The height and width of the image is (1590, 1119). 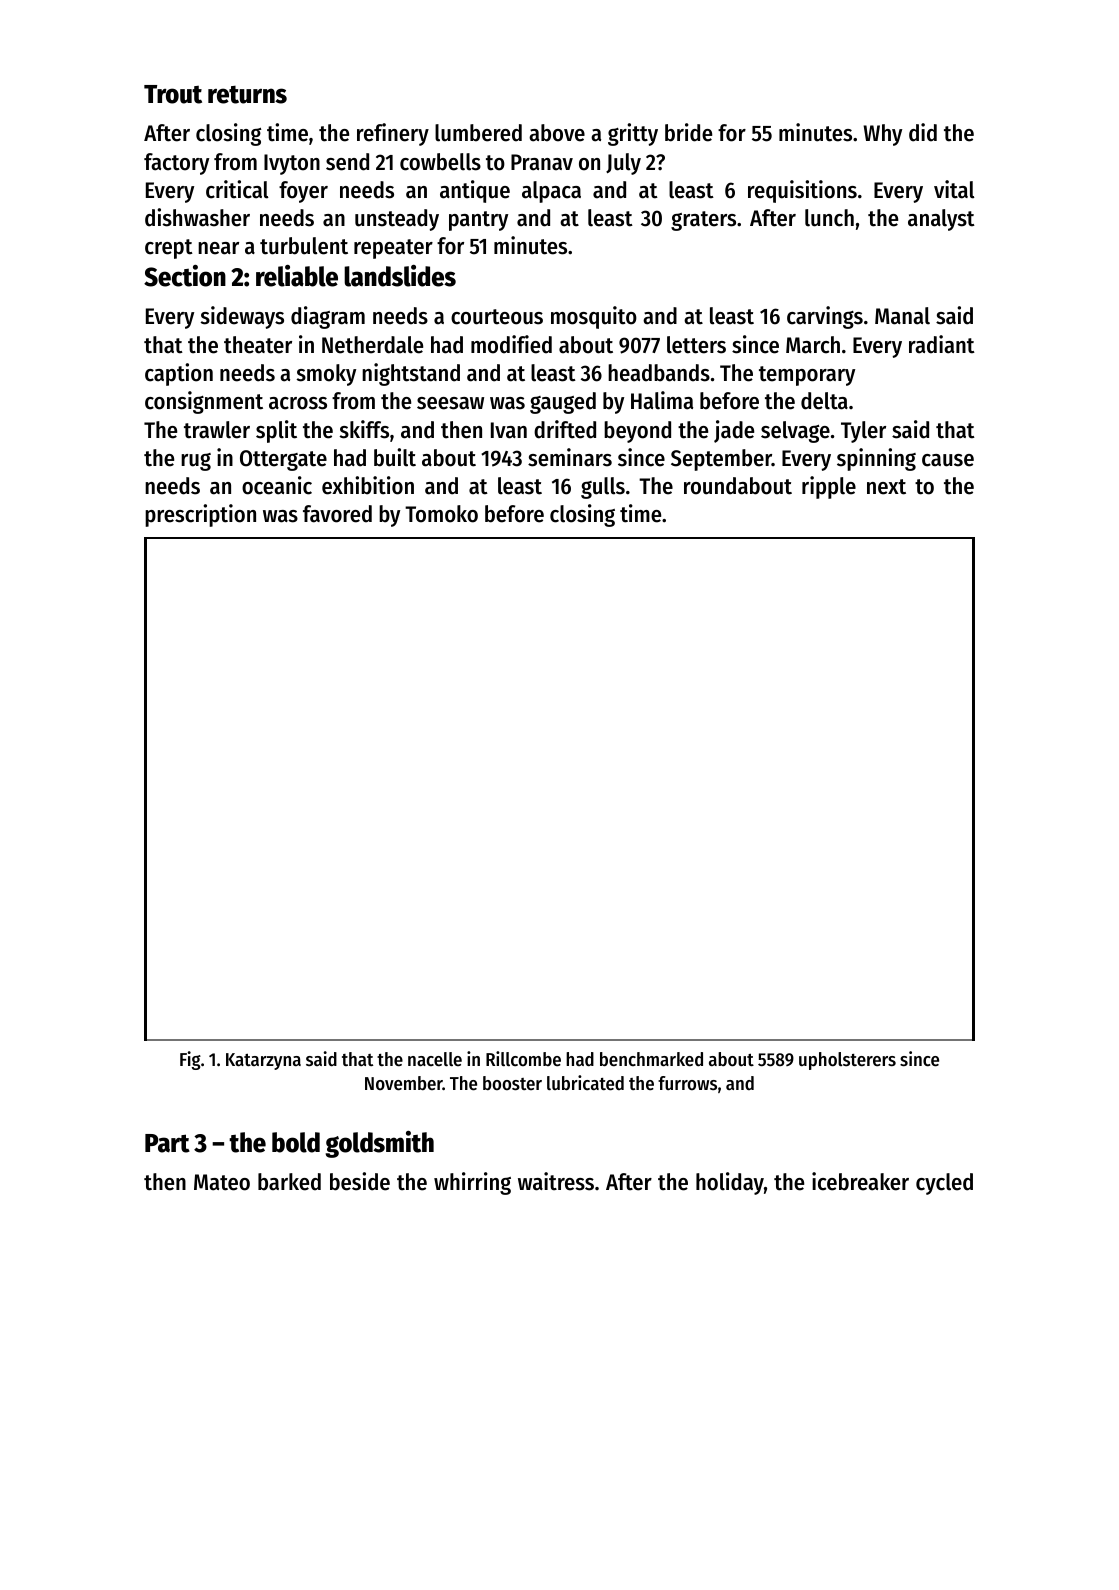 I want to click on upholsterers, so click(x=847, y=1061).
